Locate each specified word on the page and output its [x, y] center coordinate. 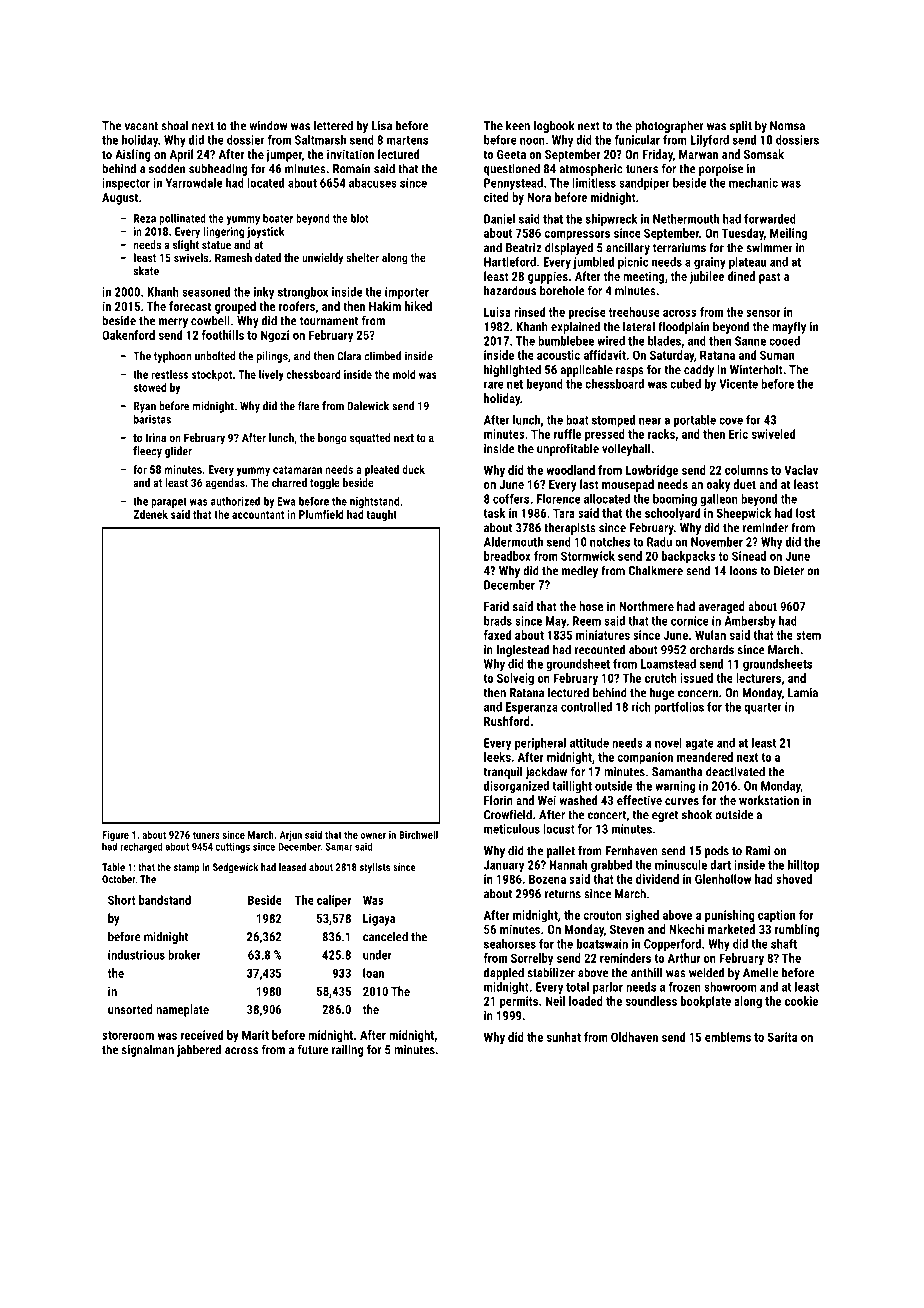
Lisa [382, 126]
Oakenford [128, 335]
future [313, 1049]
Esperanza [532, 708]
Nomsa [787, 126]
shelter [362, 257]
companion [645, 758]
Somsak [764, 154]
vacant [141, 126]
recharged [141, 848]
